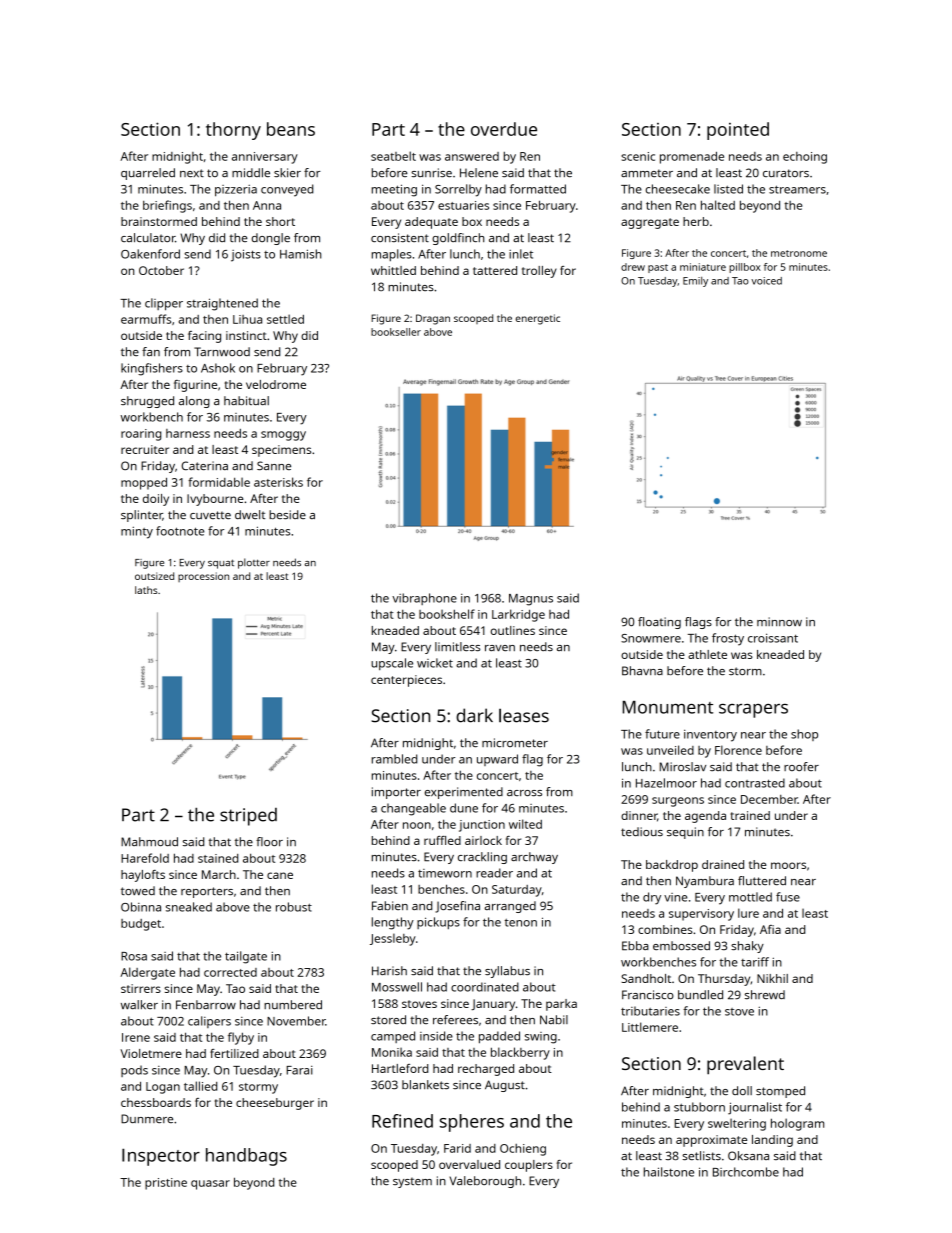 This screenshot has height=1233, width=952. Describe the element at coordinates (662, 734) in the screenshot. I see `future` at that location.
